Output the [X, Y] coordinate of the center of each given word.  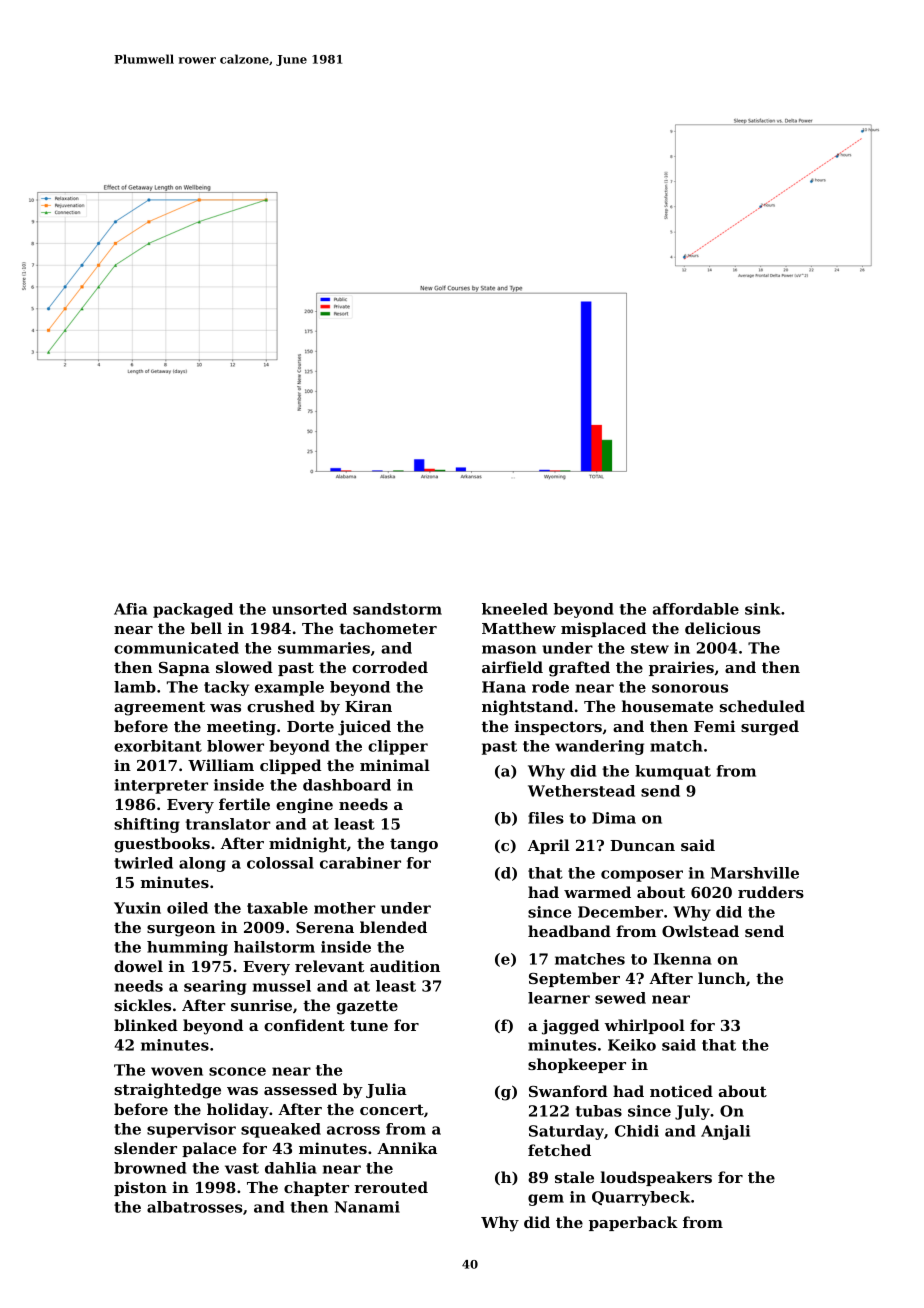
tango [414, 845]
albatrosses [194, 1207]
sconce [237, 1071]
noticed [681, 1091]
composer [642, 876]
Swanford [568, 1091]
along [202, 864]
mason [509, 649]
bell [206, 628]
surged [770, 728]
